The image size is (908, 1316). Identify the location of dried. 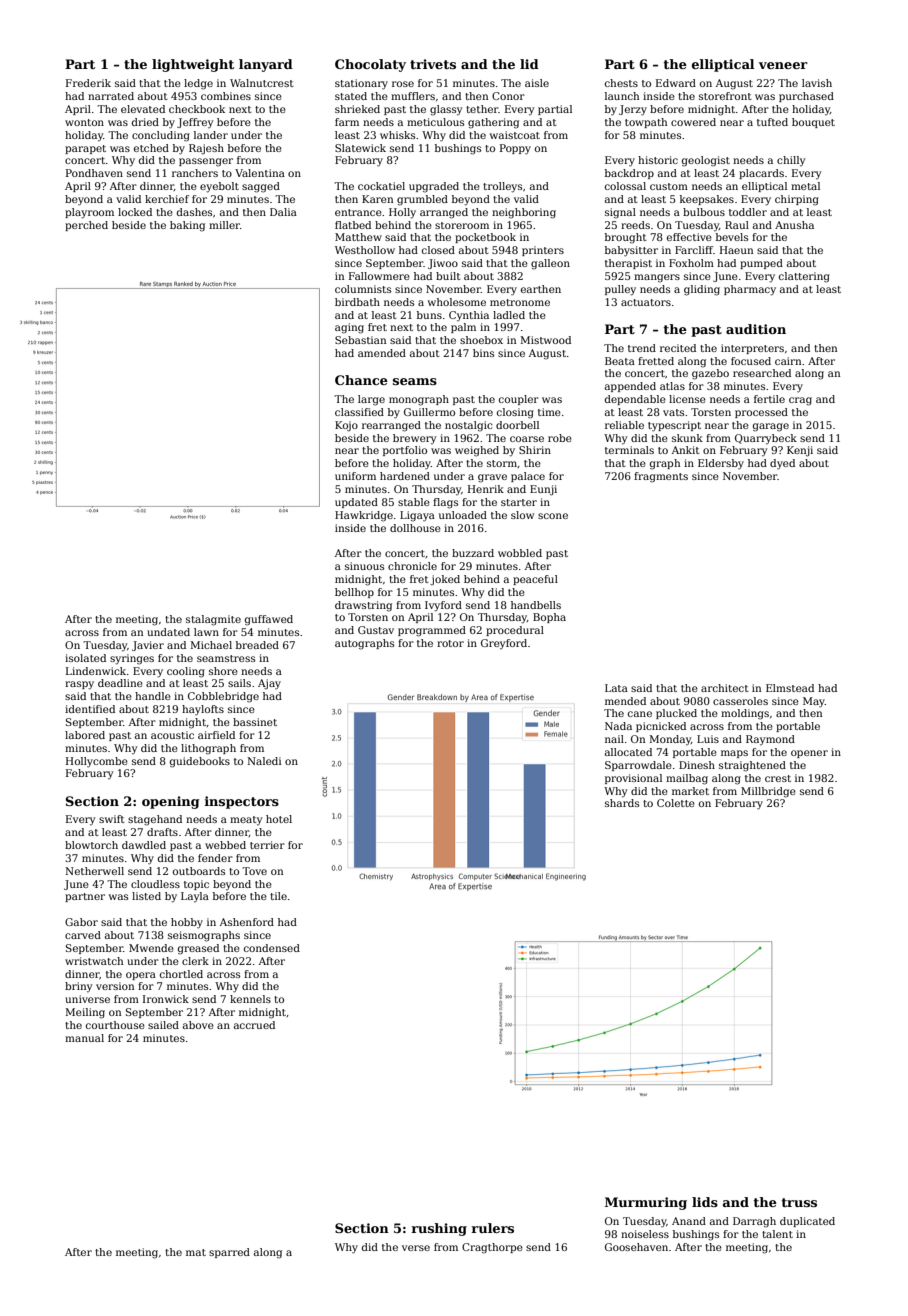
(145, 122).
